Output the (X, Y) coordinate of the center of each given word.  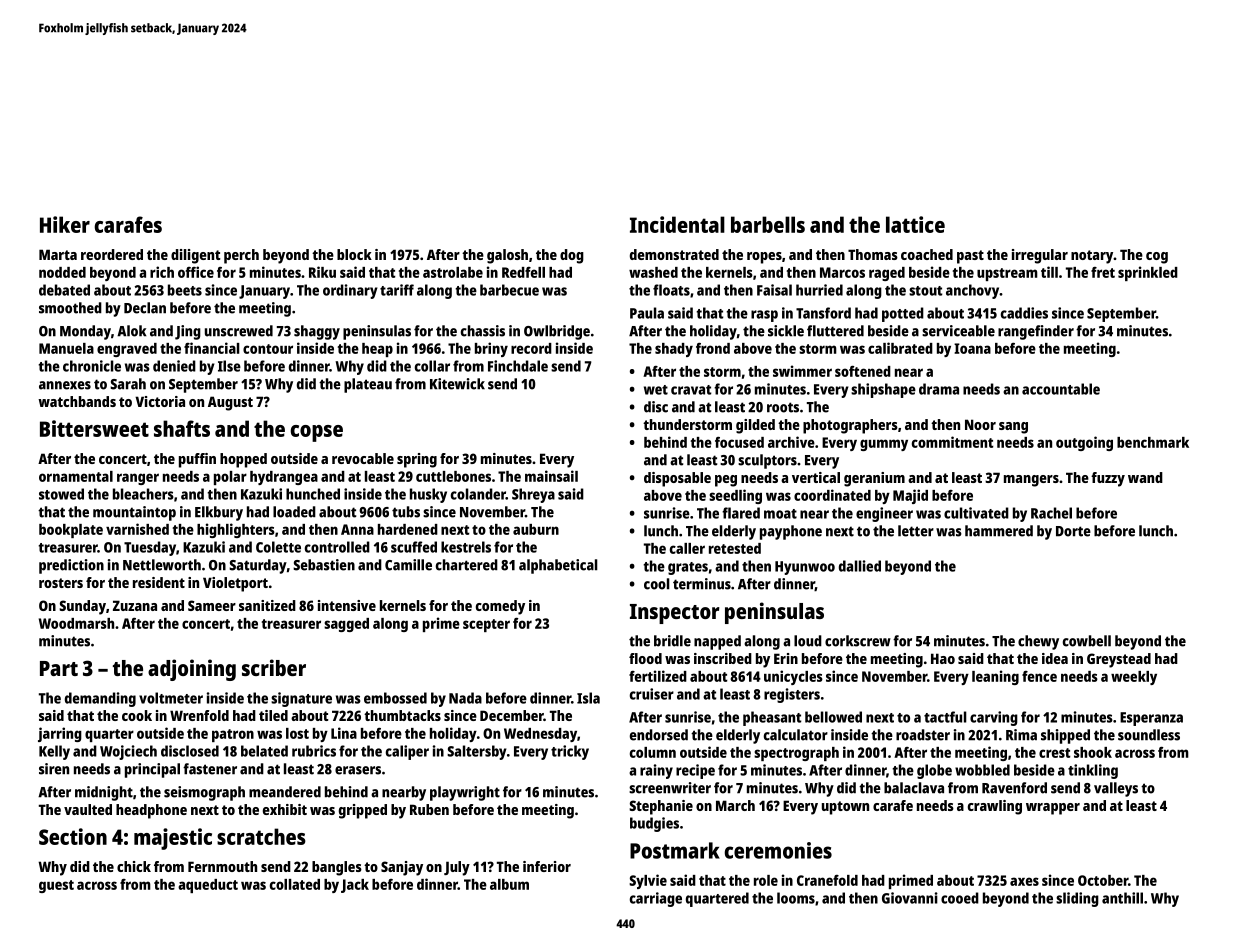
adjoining (192, 670)
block (354, 254)
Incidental (677, 224)
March (735, 805)
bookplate (71, 531)
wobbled (982, 770)
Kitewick (457, 384)
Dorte (1073, 531)
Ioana (972, 348)
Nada (465, 698)
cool (657, 584)
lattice (915, 224)
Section (73, 836)
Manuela (66, 348)
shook (1093, 752)
